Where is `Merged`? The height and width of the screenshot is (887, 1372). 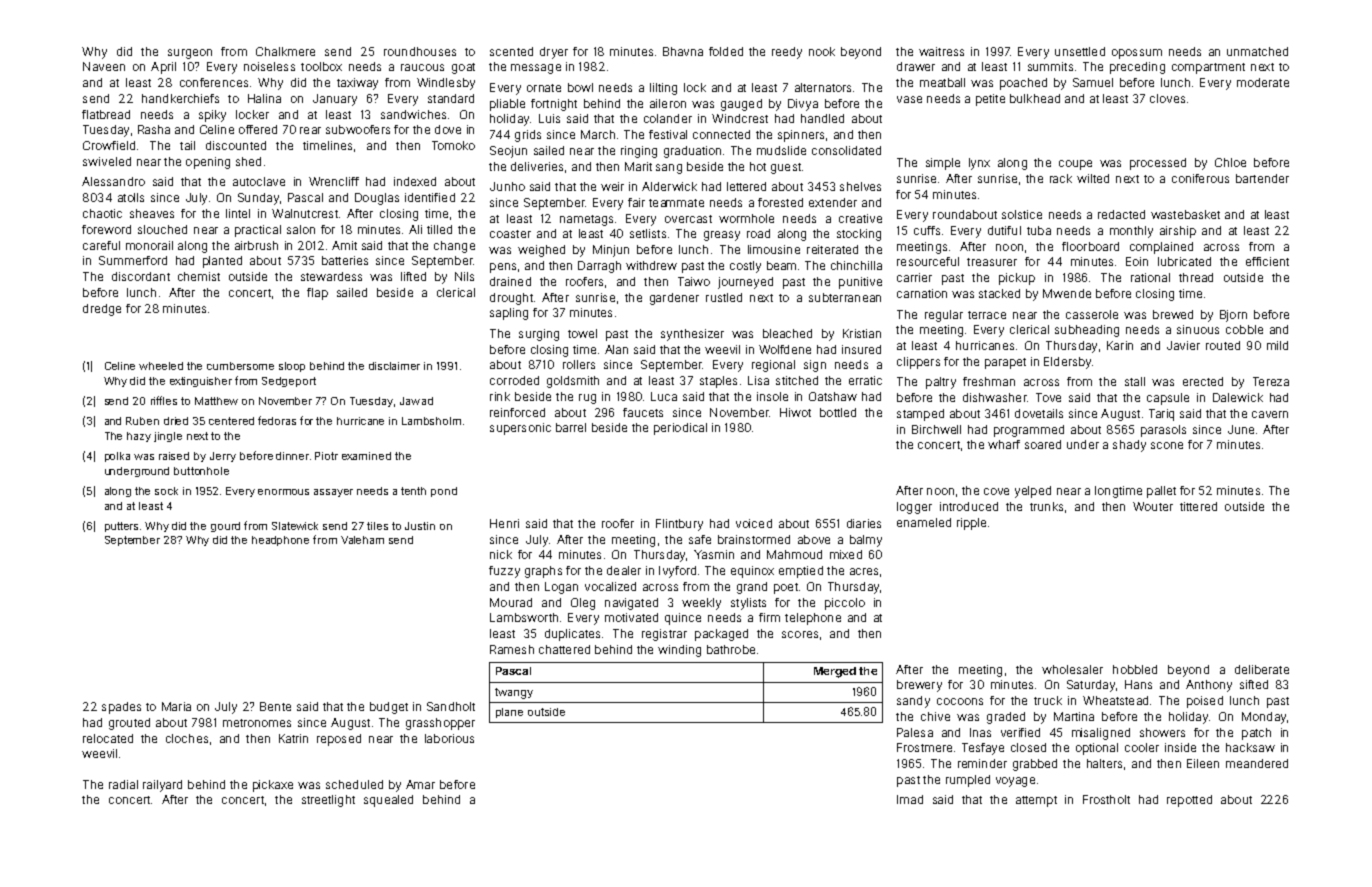
Merged is located at coordinates (835, 672).
